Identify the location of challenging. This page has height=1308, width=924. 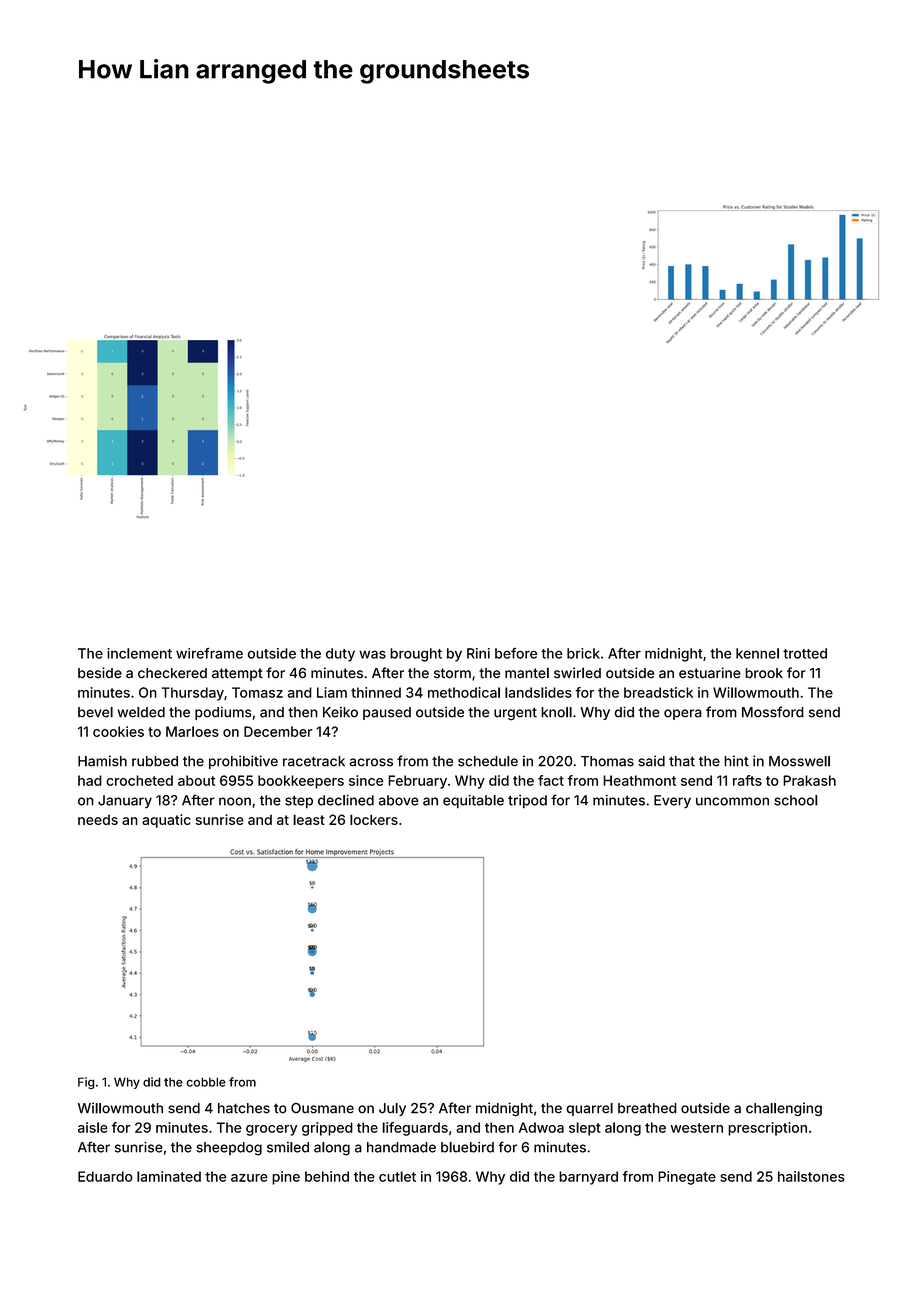
(784, 1109).
